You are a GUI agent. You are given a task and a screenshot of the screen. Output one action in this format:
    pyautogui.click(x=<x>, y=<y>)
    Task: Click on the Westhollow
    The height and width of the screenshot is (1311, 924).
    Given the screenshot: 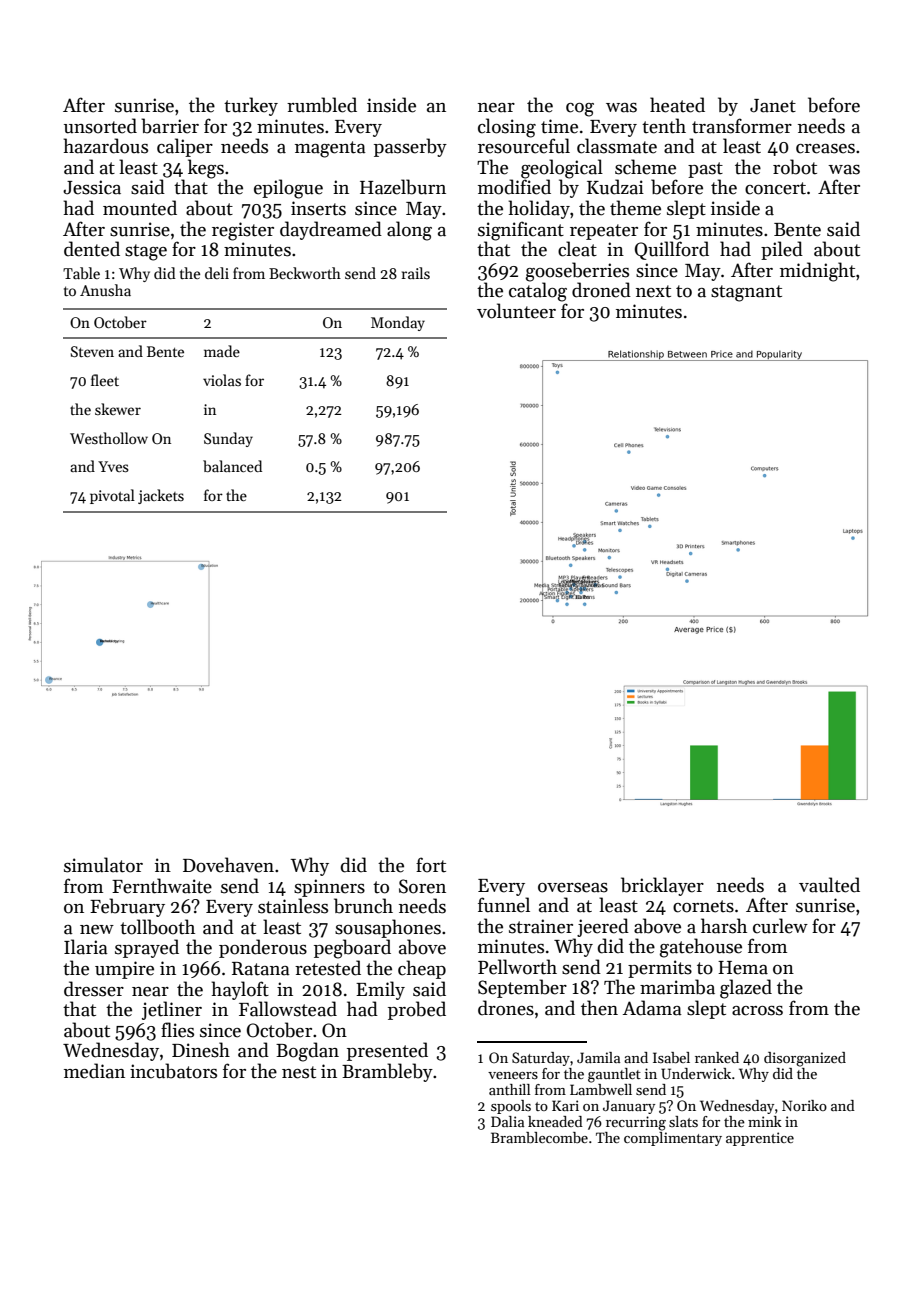 What is the action you would take?
    pyautogui.click(x=109, y=438)
